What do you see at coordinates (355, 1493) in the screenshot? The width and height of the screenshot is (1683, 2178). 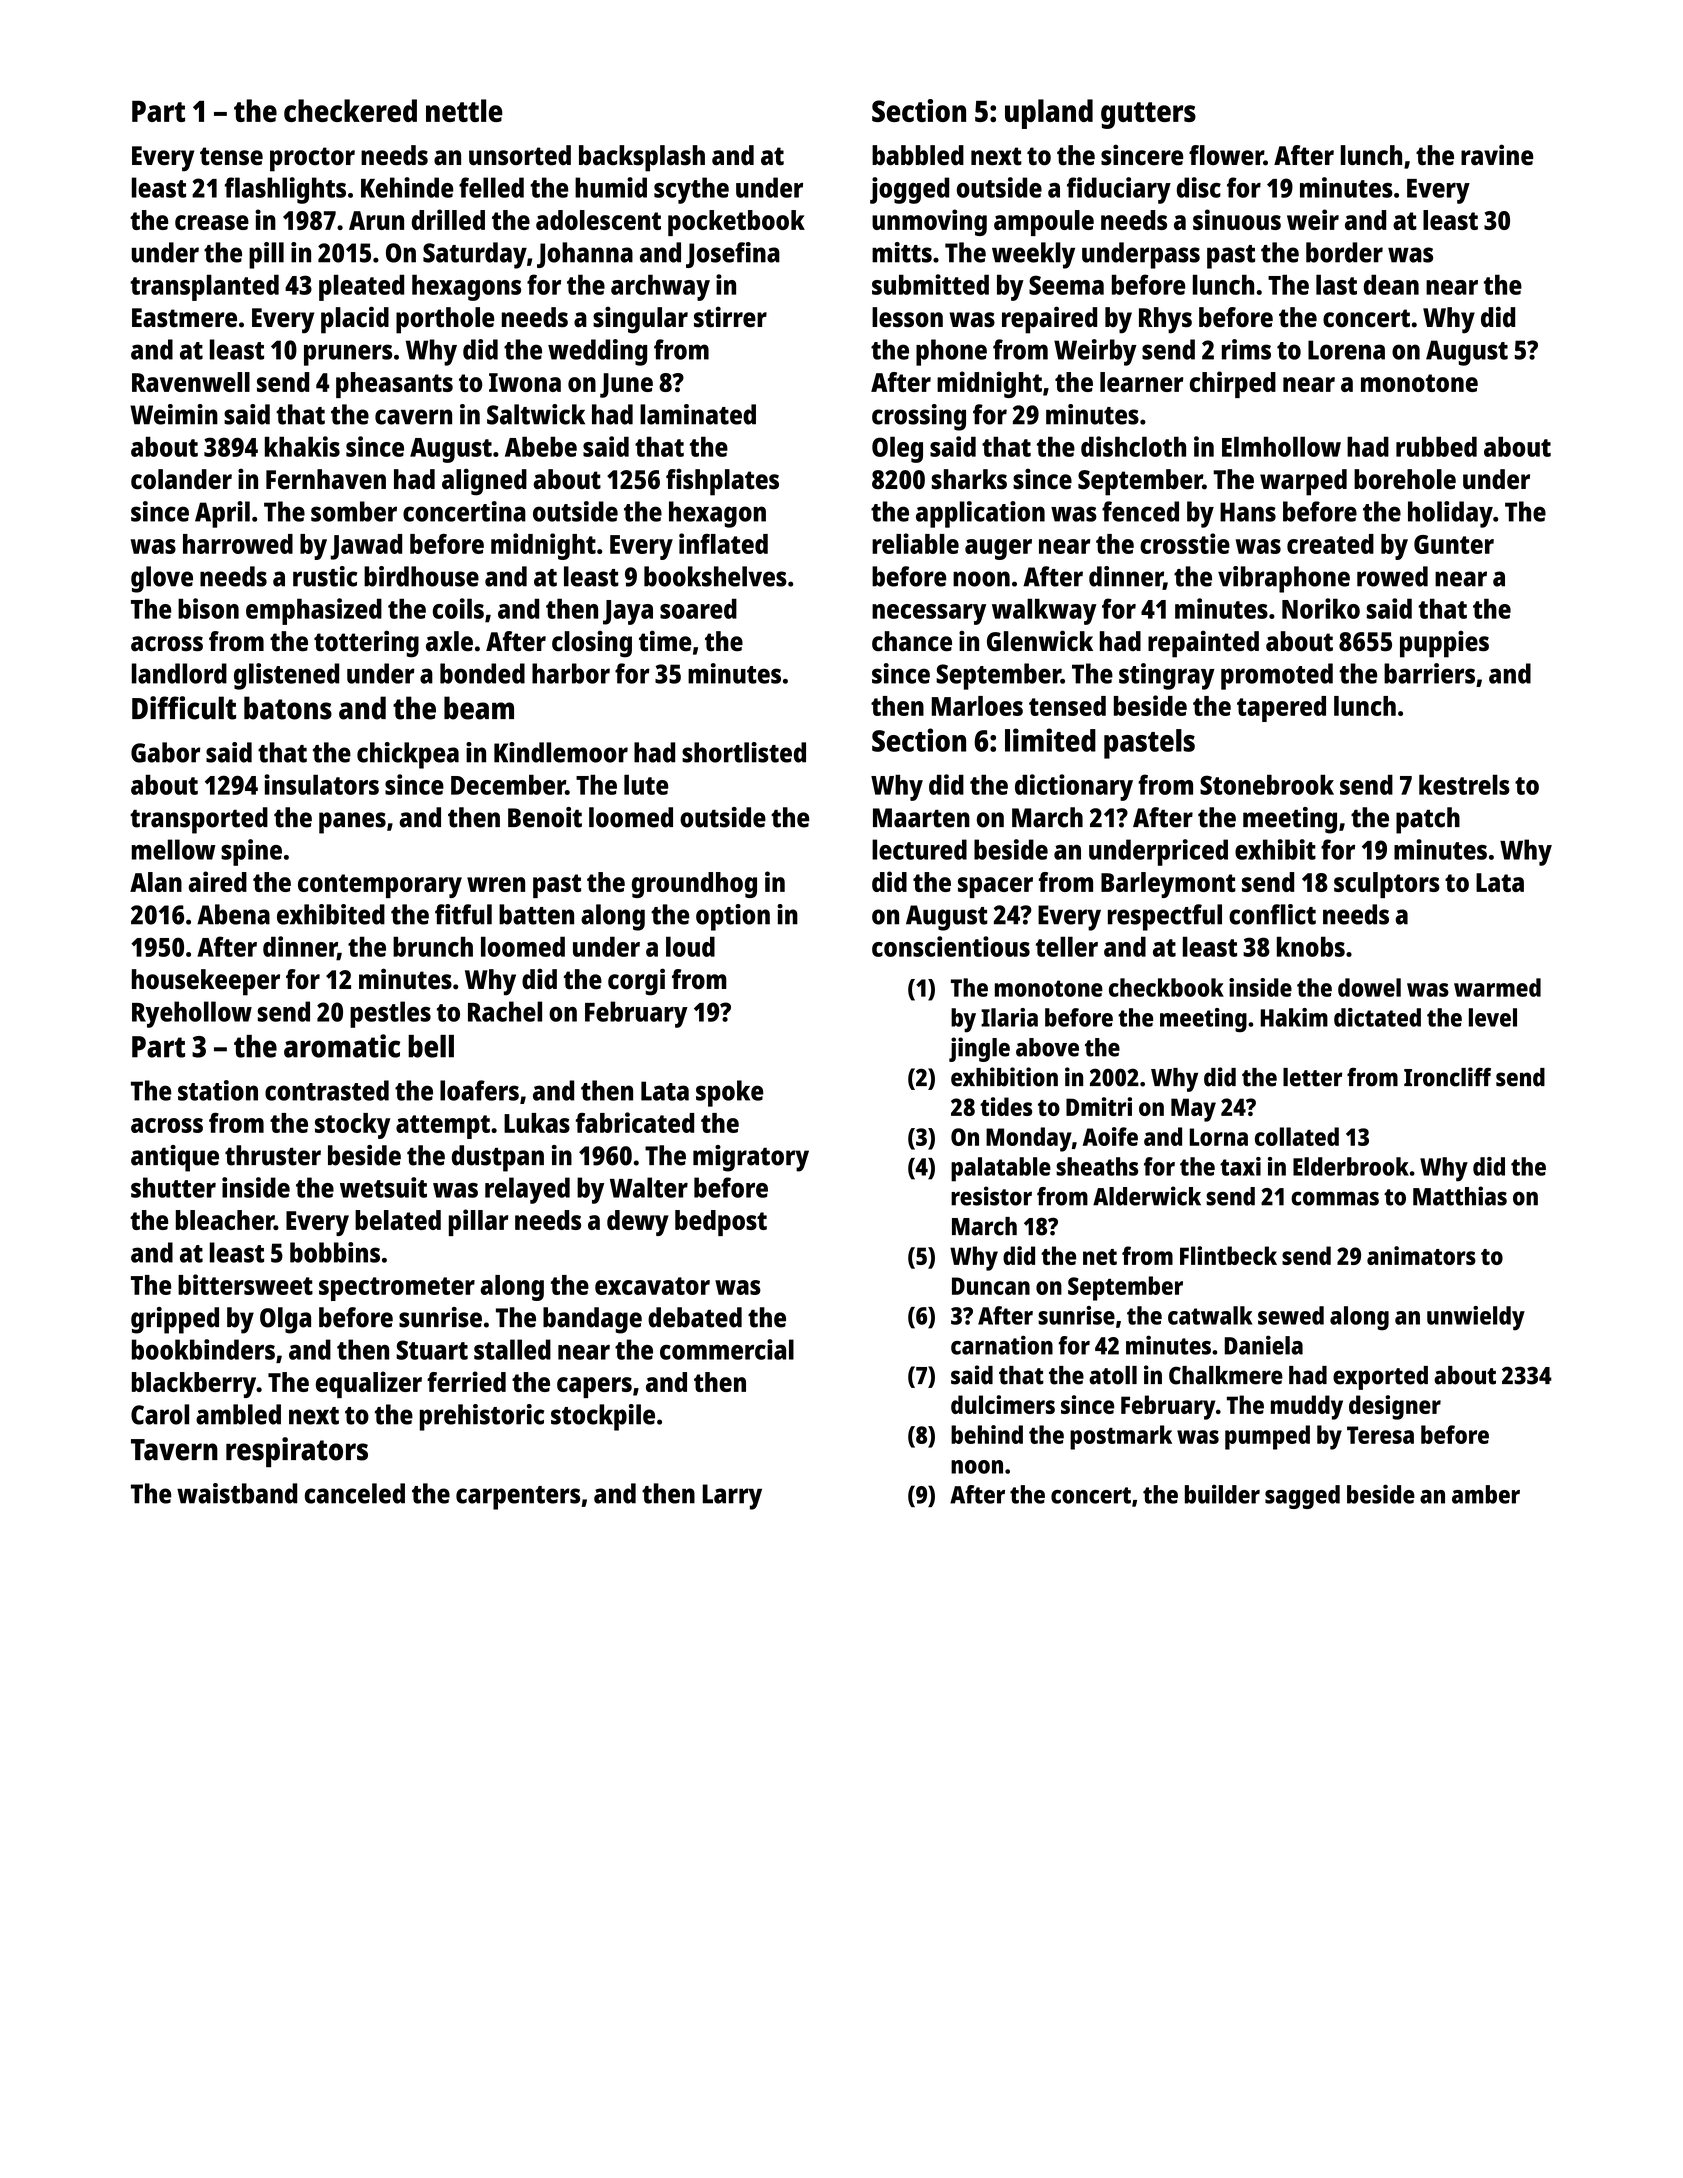 I see `canceled` at bounding box center [355, 1493].
